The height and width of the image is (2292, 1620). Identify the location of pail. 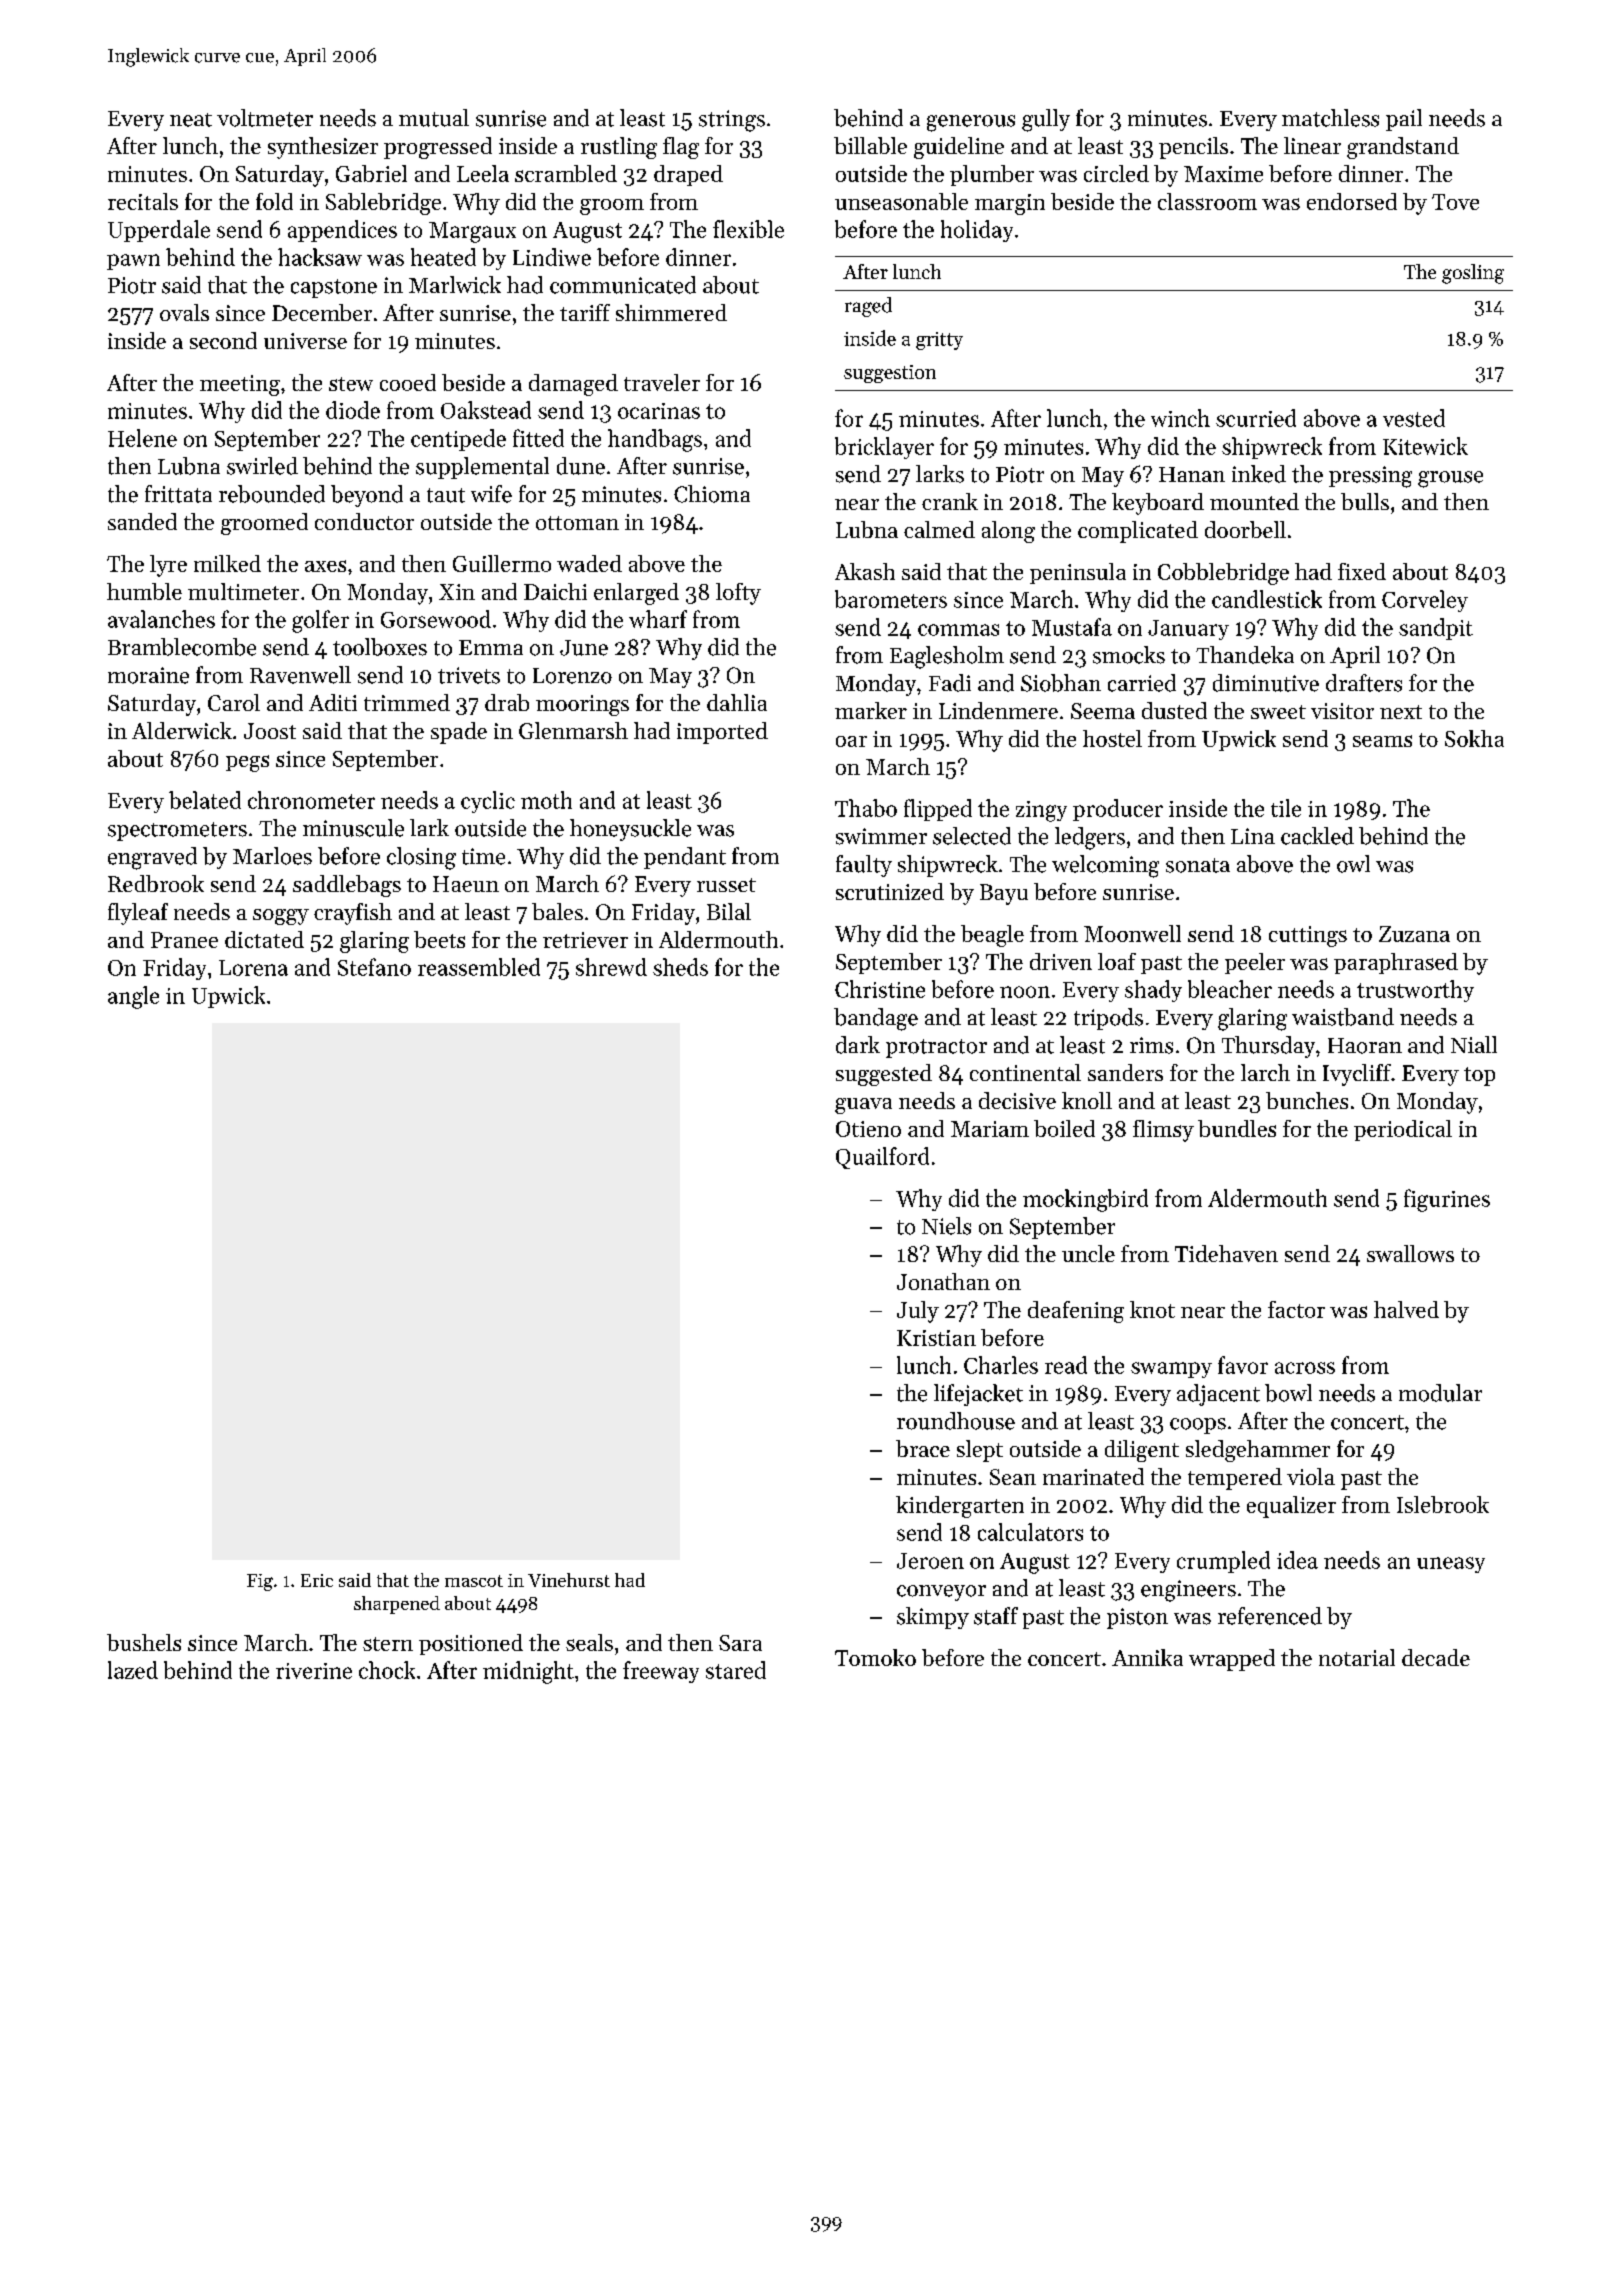
(1404, 120).
